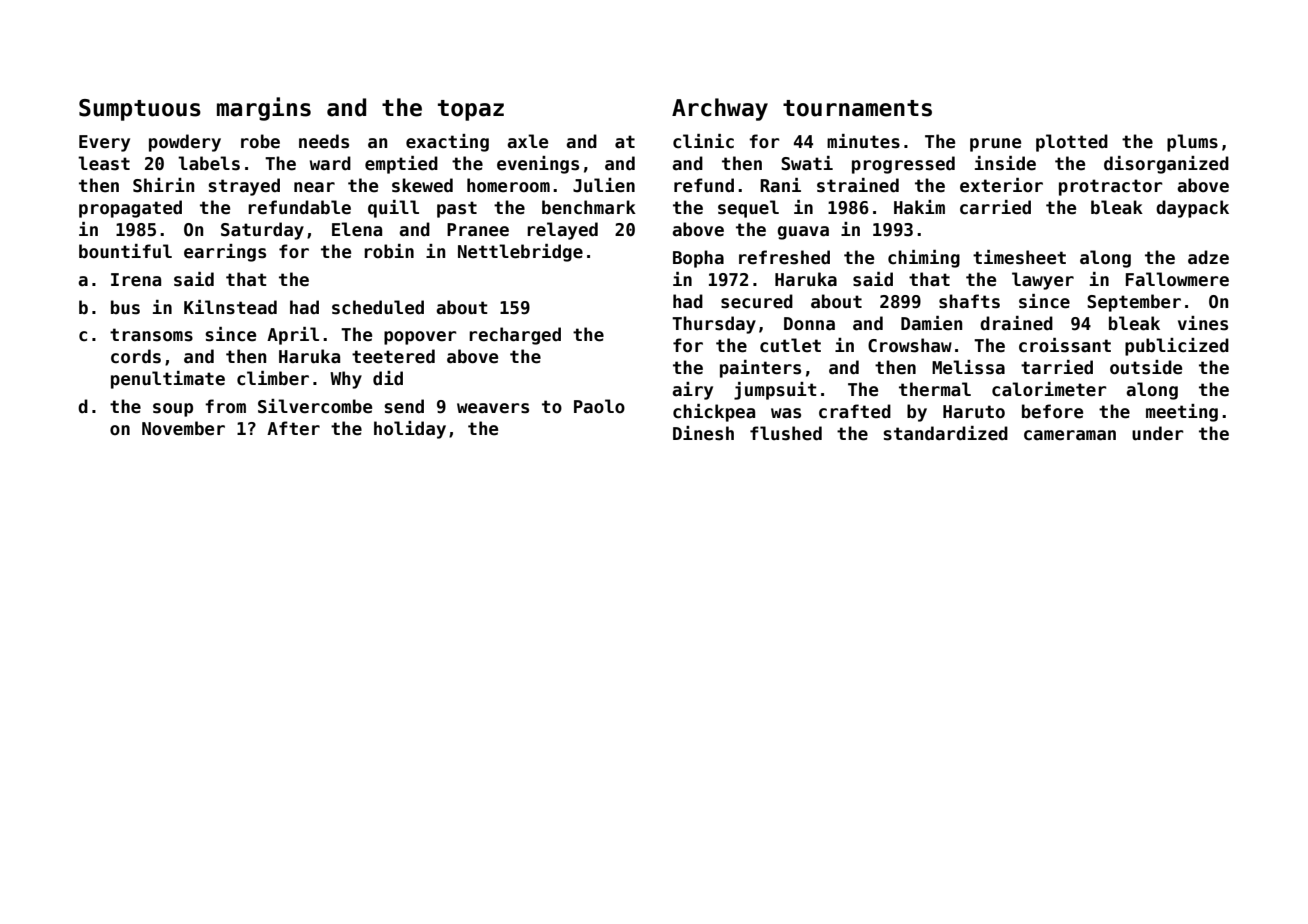 The image size is (1308, 924). Describe the element at coordinates (910, 345) in the screenshot. I see `Crowshaw` at that location.
